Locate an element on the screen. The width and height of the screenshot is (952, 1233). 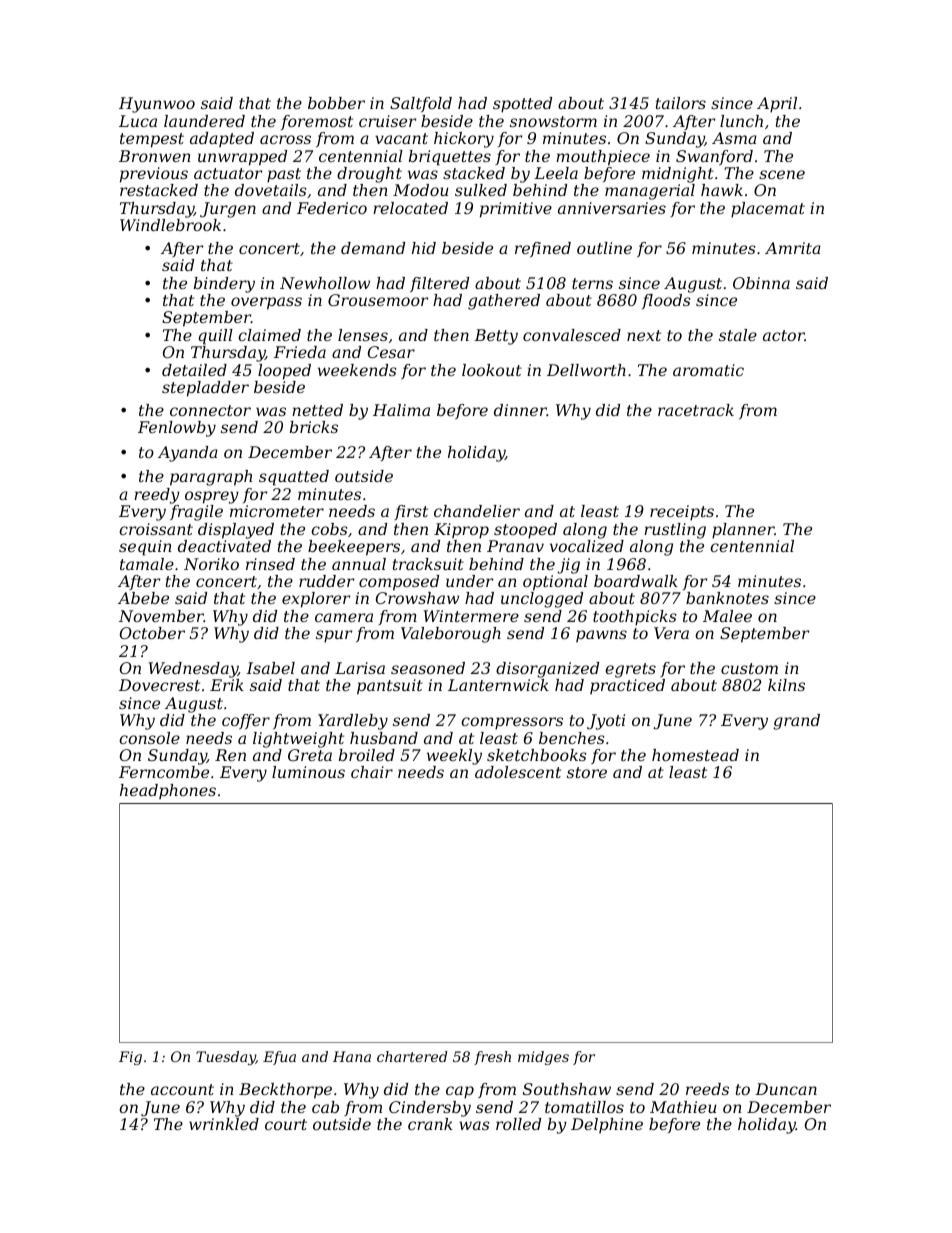
homestead is located at coordinates (695, 755).
